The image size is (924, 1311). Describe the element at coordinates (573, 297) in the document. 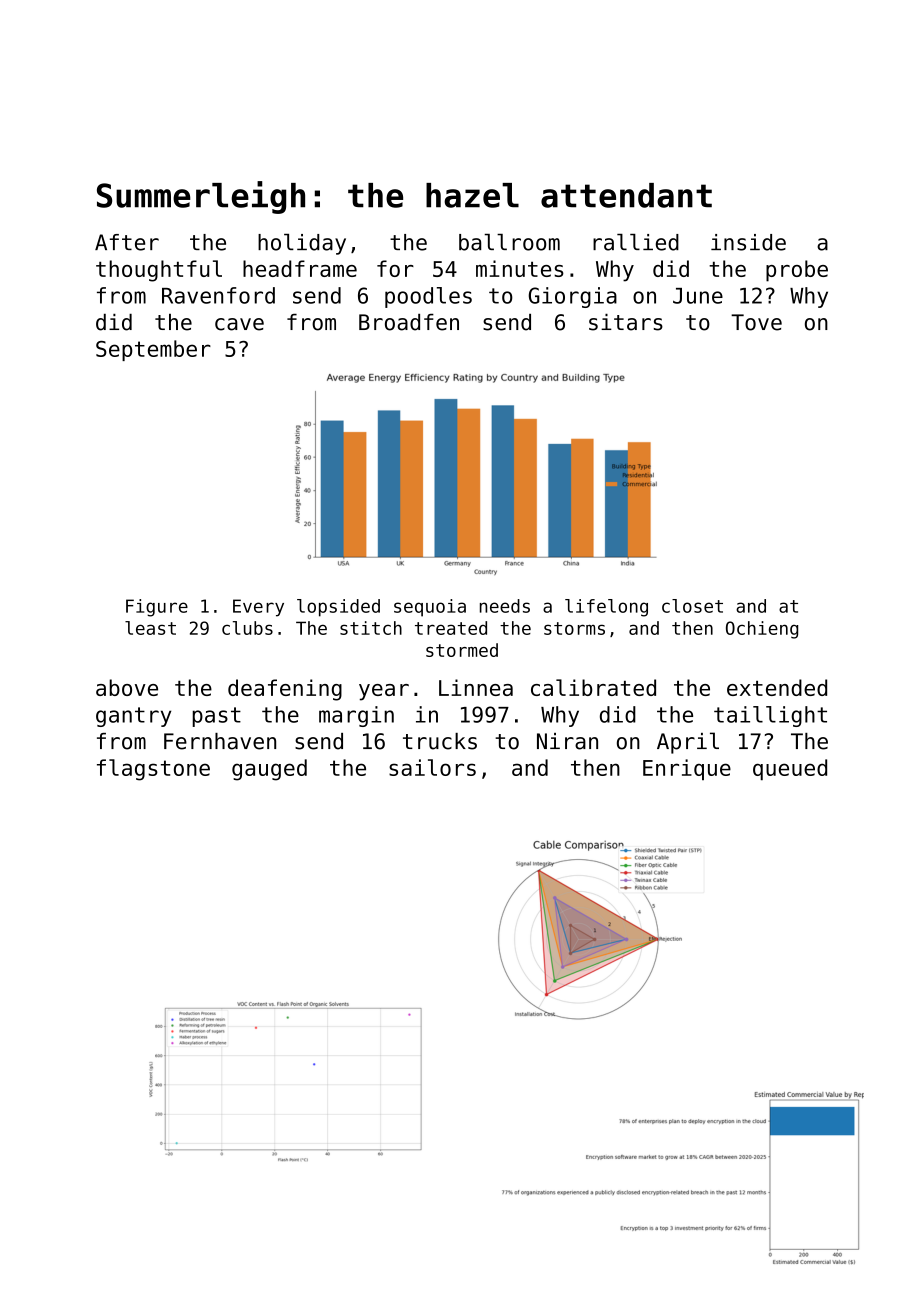

I see `Giorgia` at that location.
